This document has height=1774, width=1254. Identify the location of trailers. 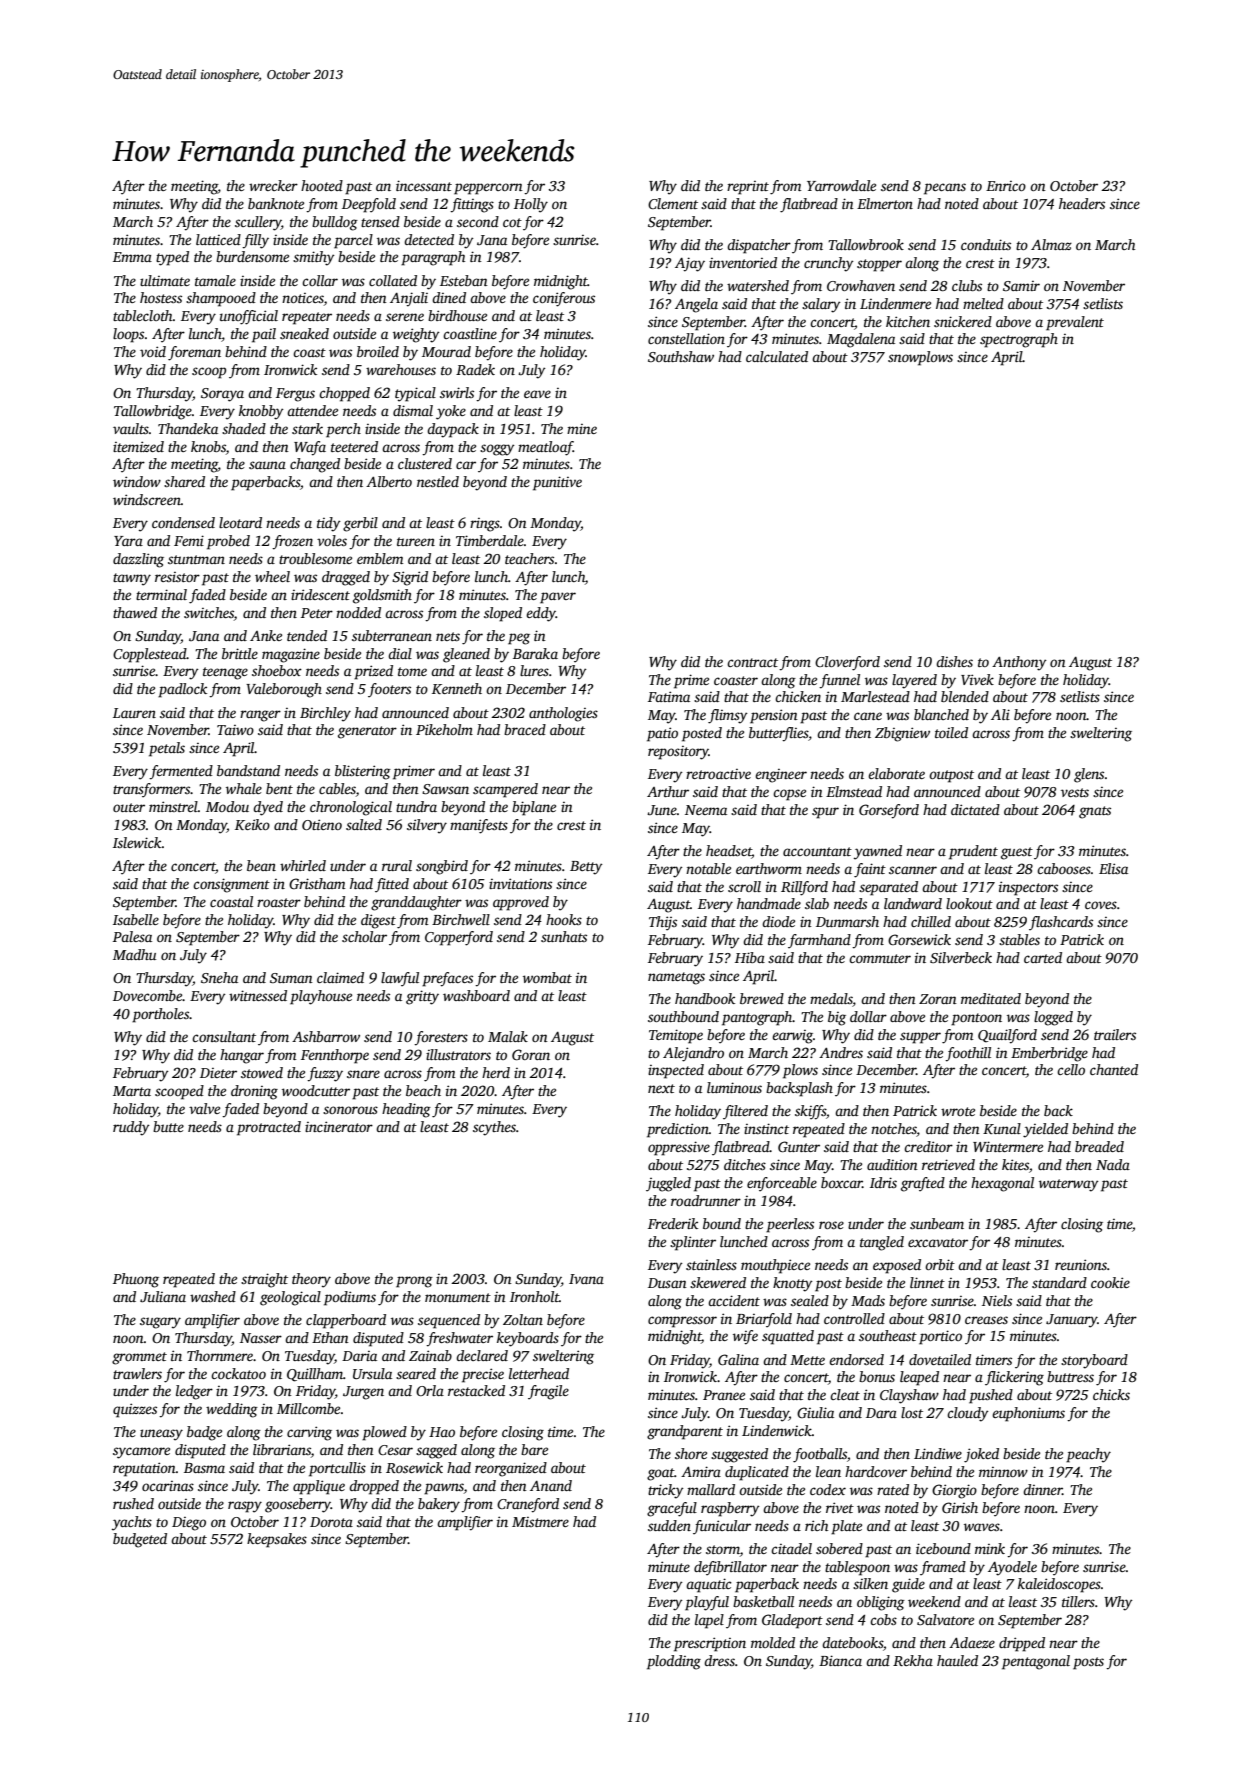
(1115, 1034).
